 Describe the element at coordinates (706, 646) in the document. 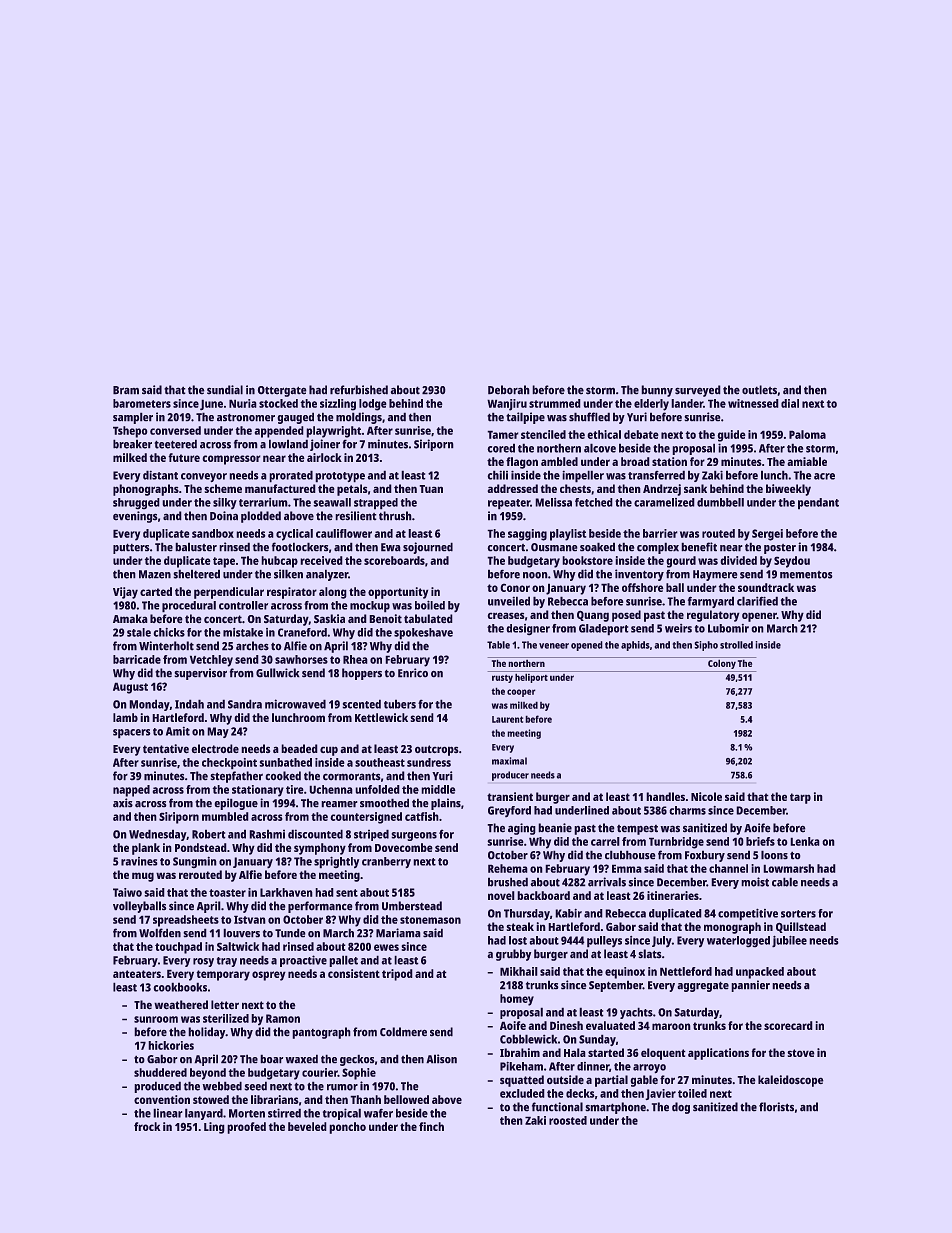

I see `Sipho` at that location.
